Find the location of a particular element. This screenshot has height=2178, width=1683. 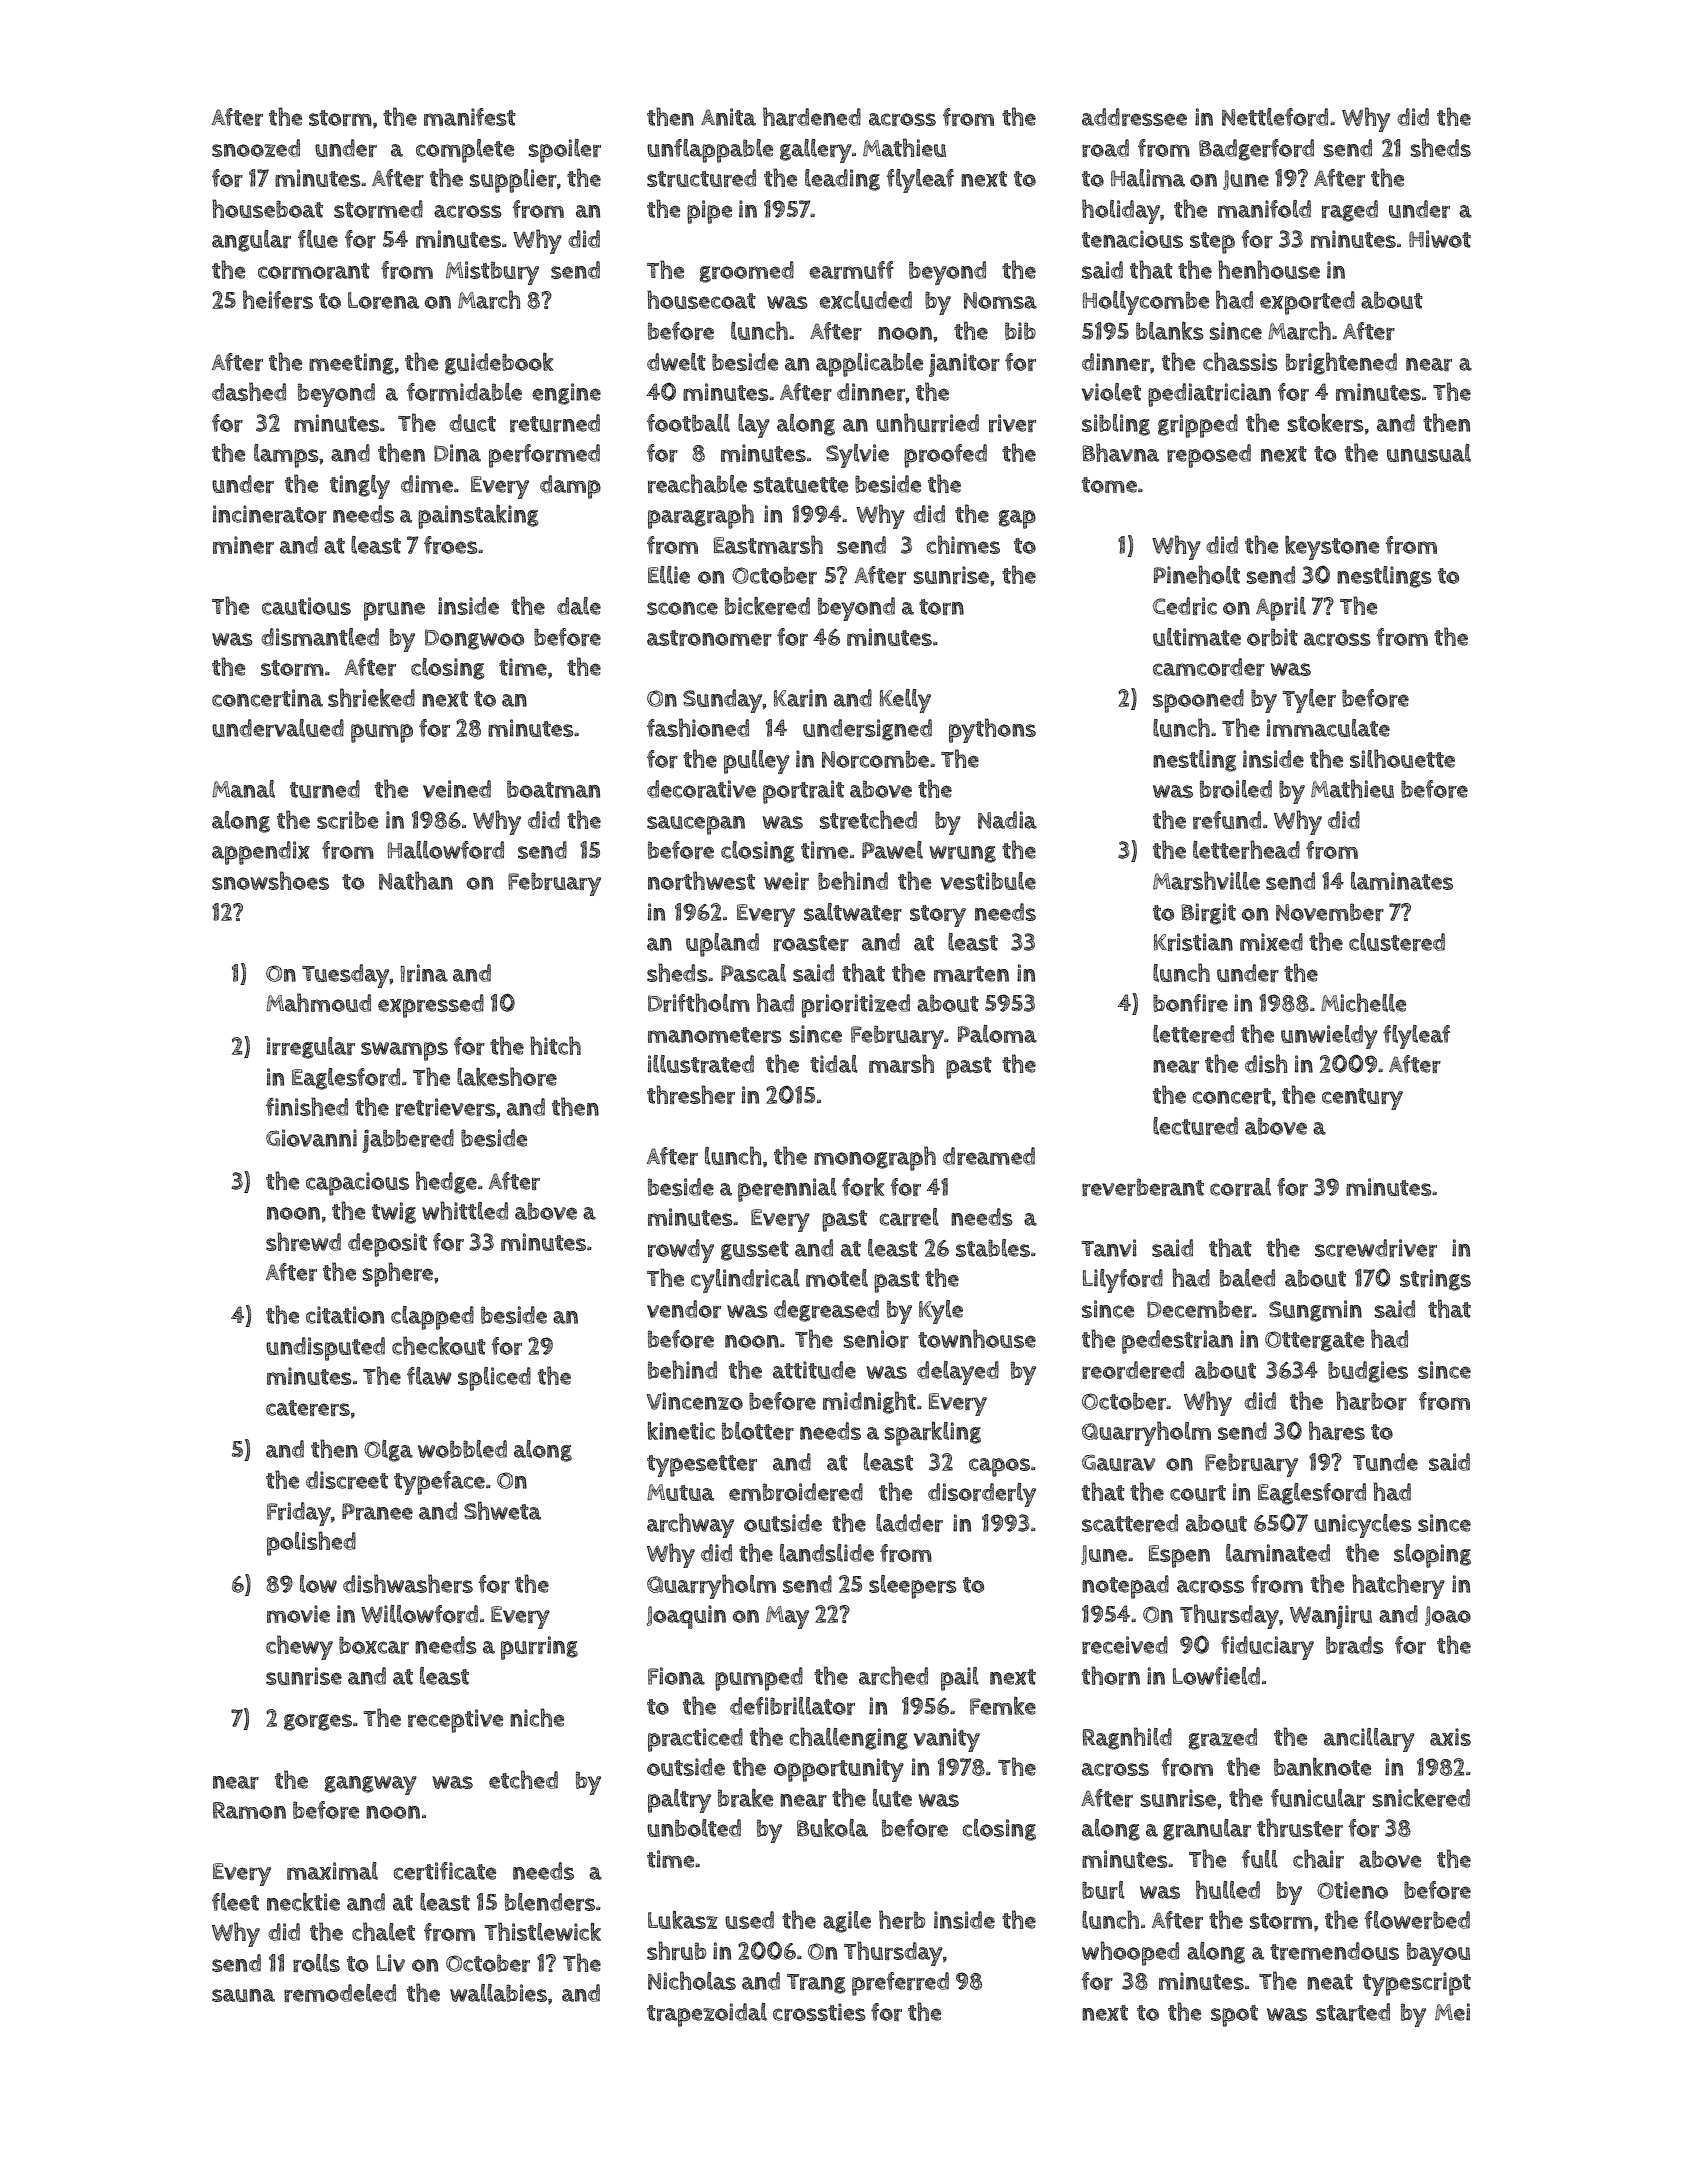

addressee is located at coordinates (1134, 117).
